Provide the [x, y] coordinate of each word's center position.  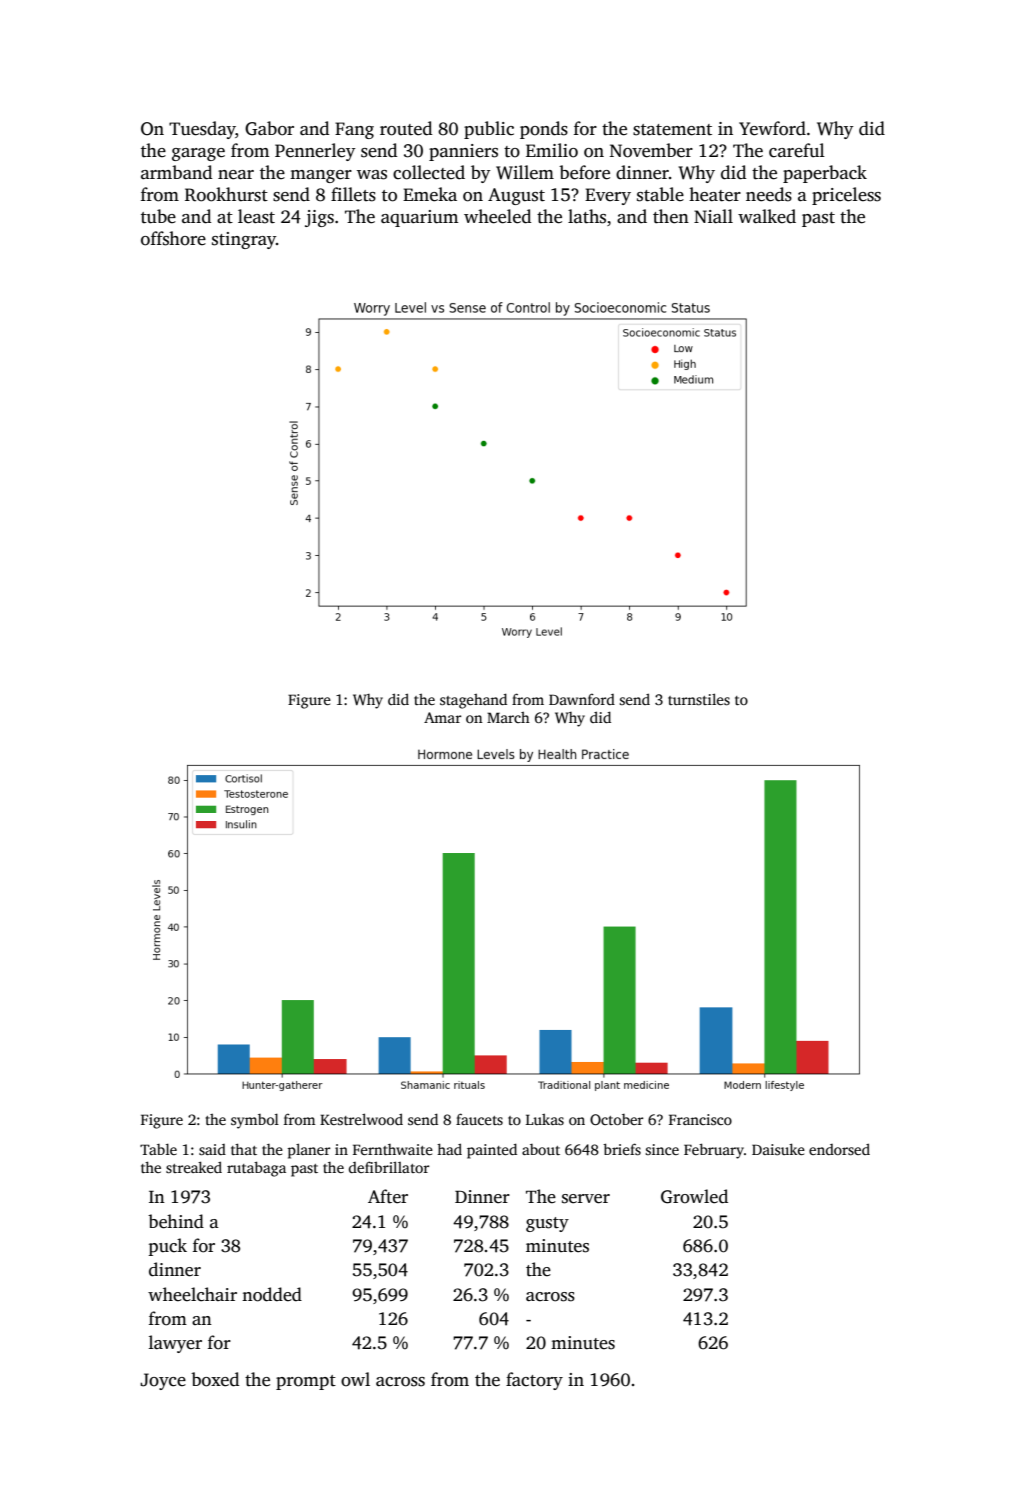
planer [308, 1151]
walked [767, 216]
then [671, 216]
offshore [173, 238]
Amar [442, 717]
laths [587, 216]
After [388, 1196]
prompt [306, 1382]
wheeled [497, 216]
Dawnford [582, 699]
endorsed [839, 1149]
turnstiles [699, 699]
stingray [244, 240]
